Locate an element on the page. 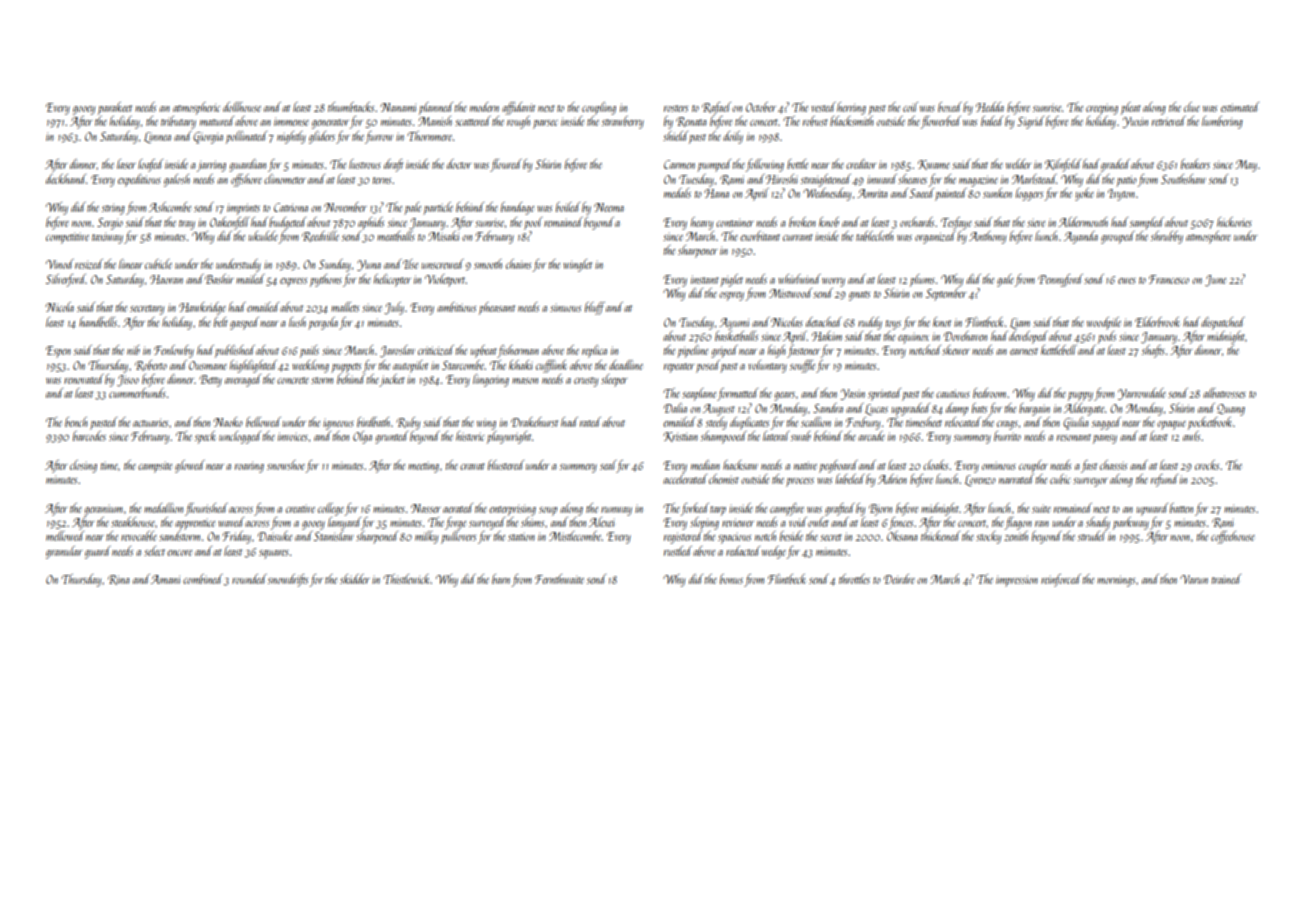  lustrous is located at coordinates (365, 164).
